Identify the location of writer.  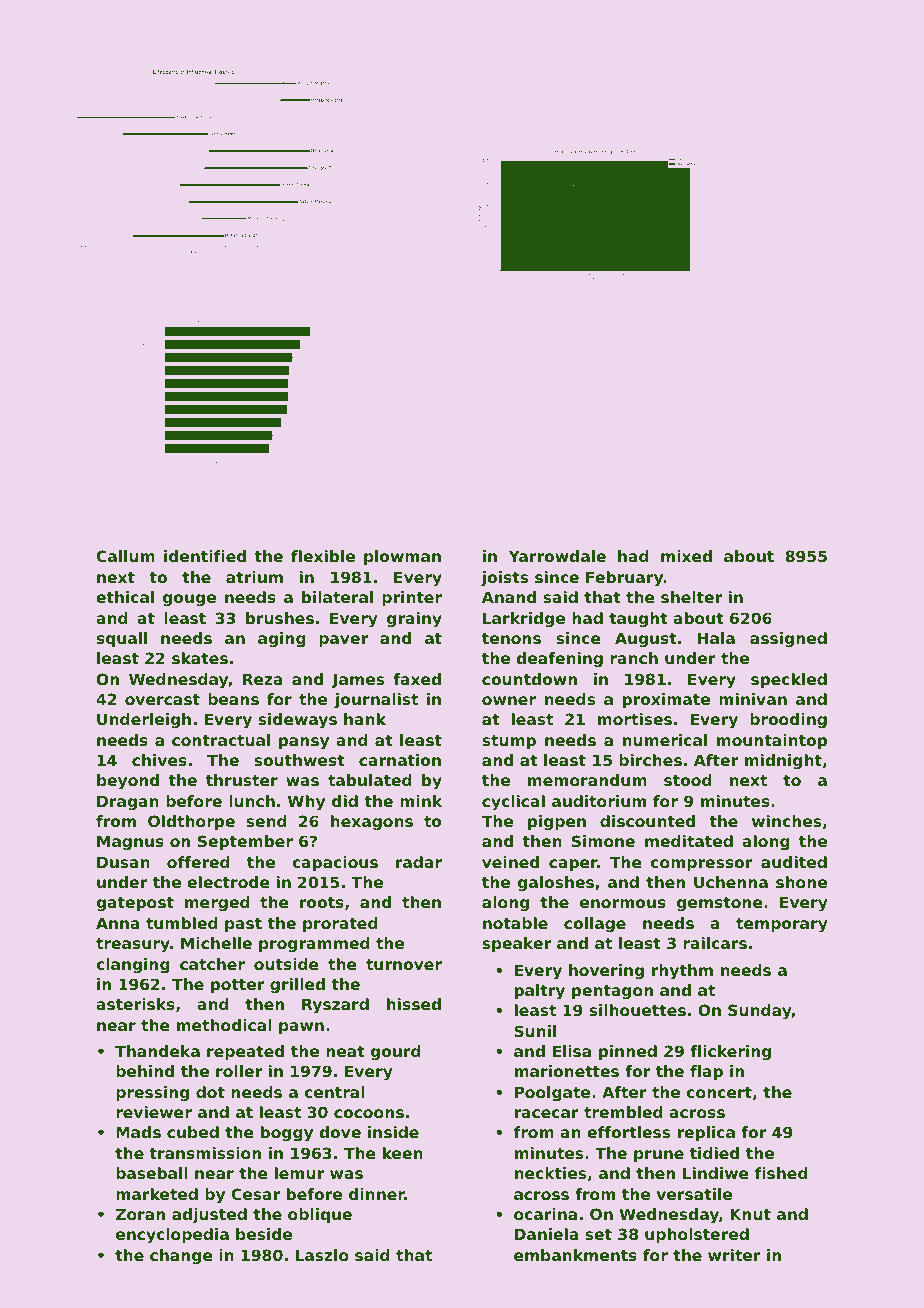
(734, 1255).
